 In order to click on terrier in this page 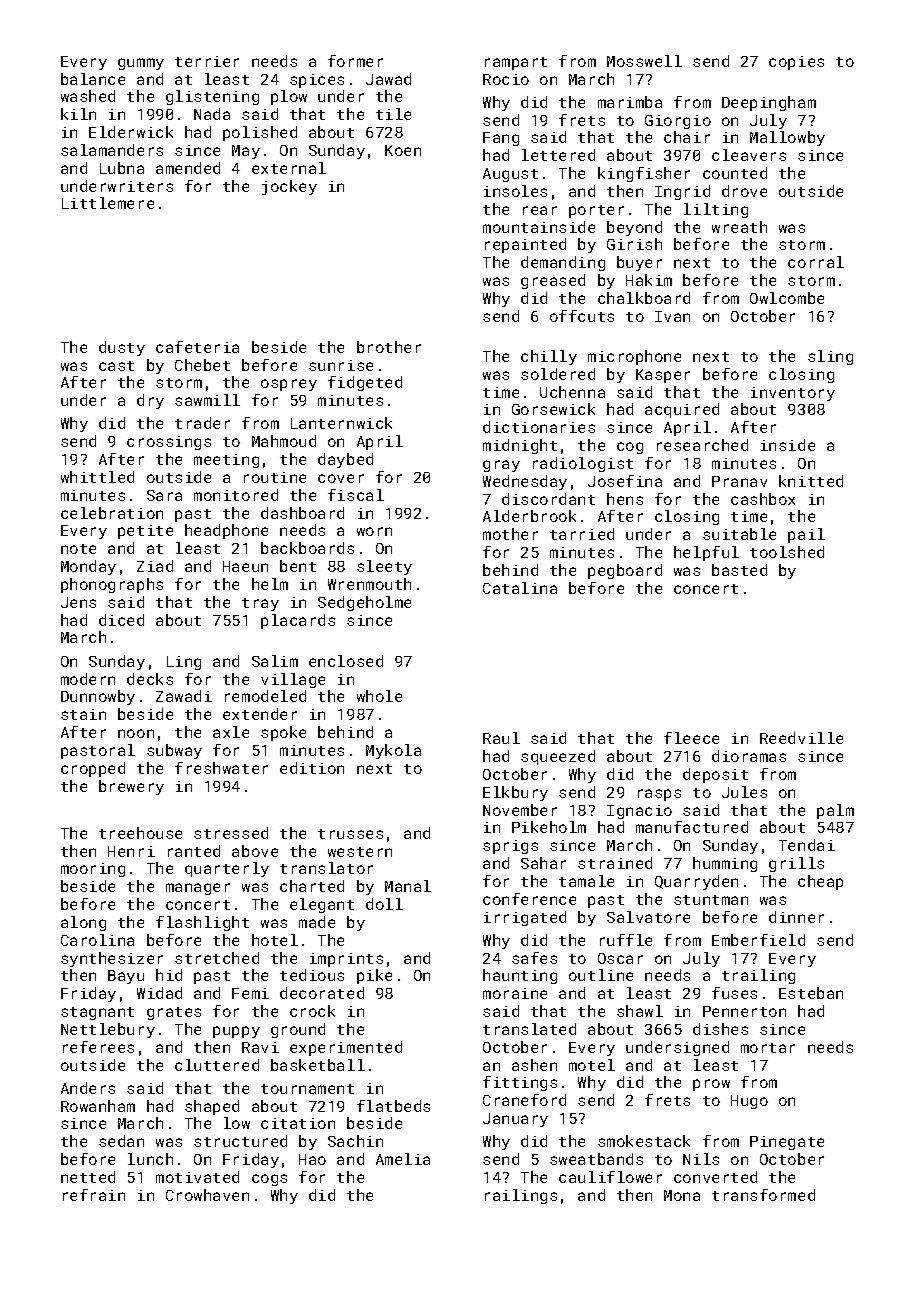, I will do `click(207, 61)`.
